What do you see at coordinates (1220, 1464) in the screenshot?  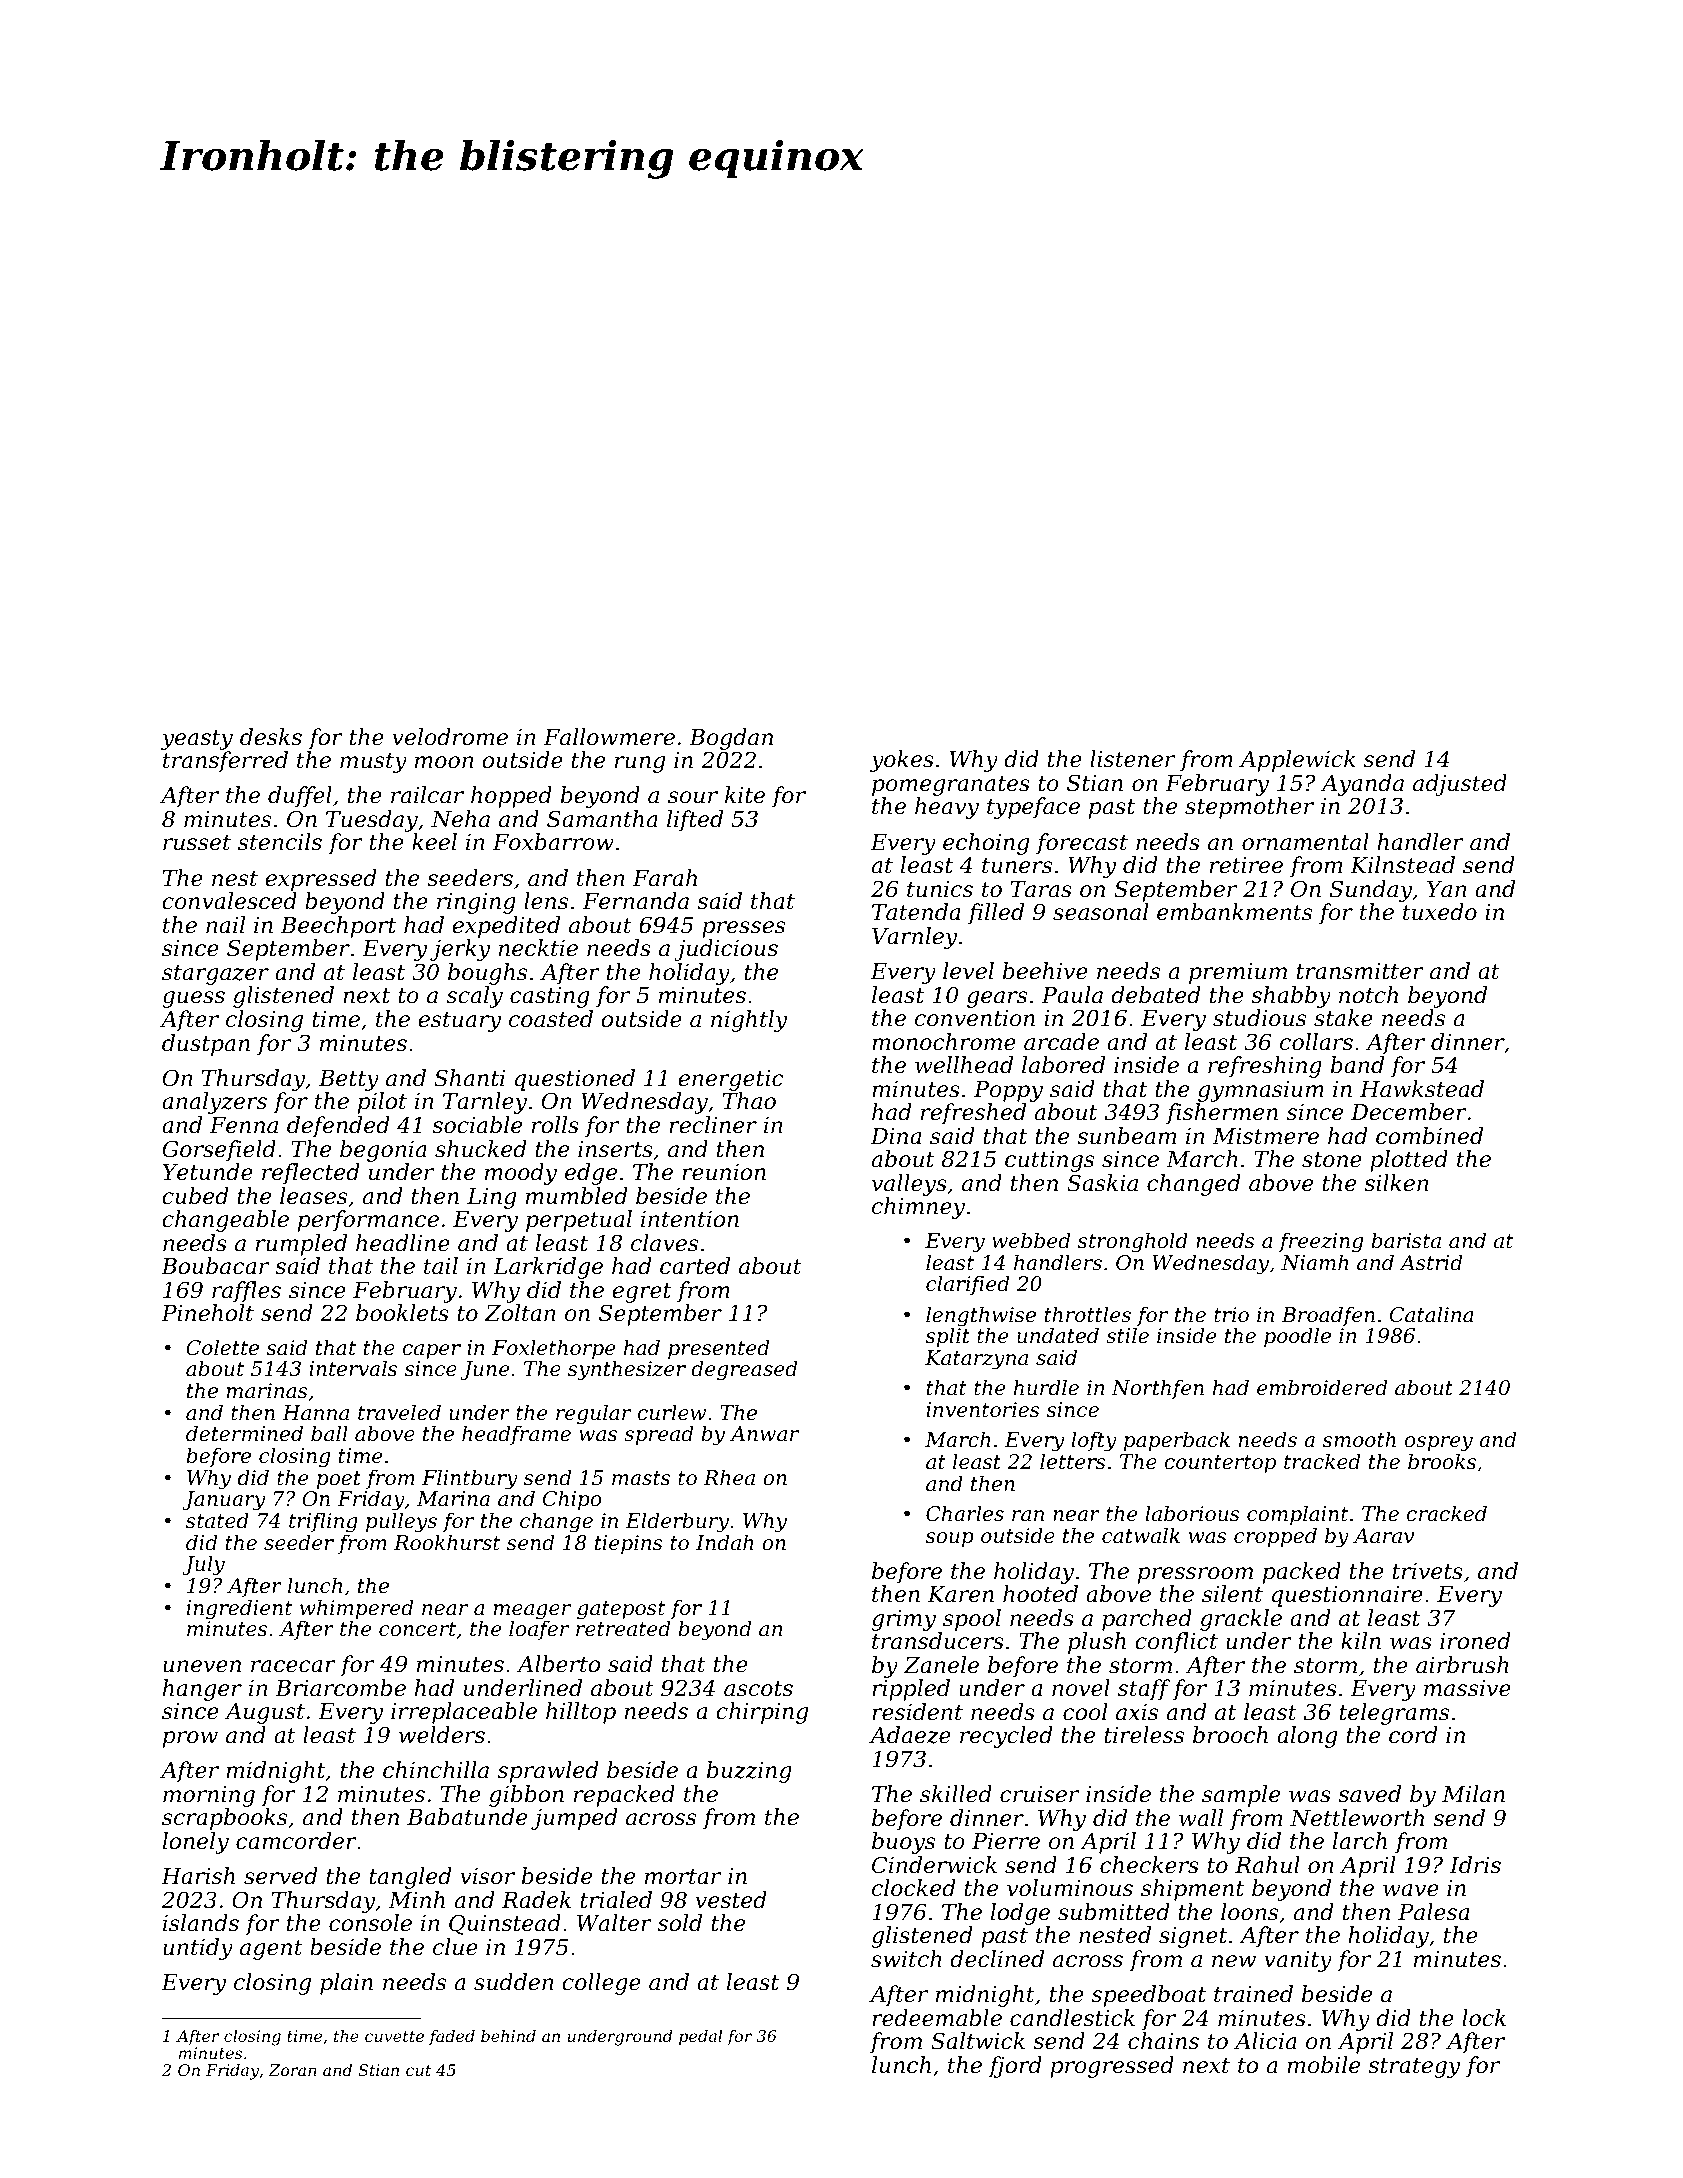 I see `countertop` at bounding box center [1220, 1464].
